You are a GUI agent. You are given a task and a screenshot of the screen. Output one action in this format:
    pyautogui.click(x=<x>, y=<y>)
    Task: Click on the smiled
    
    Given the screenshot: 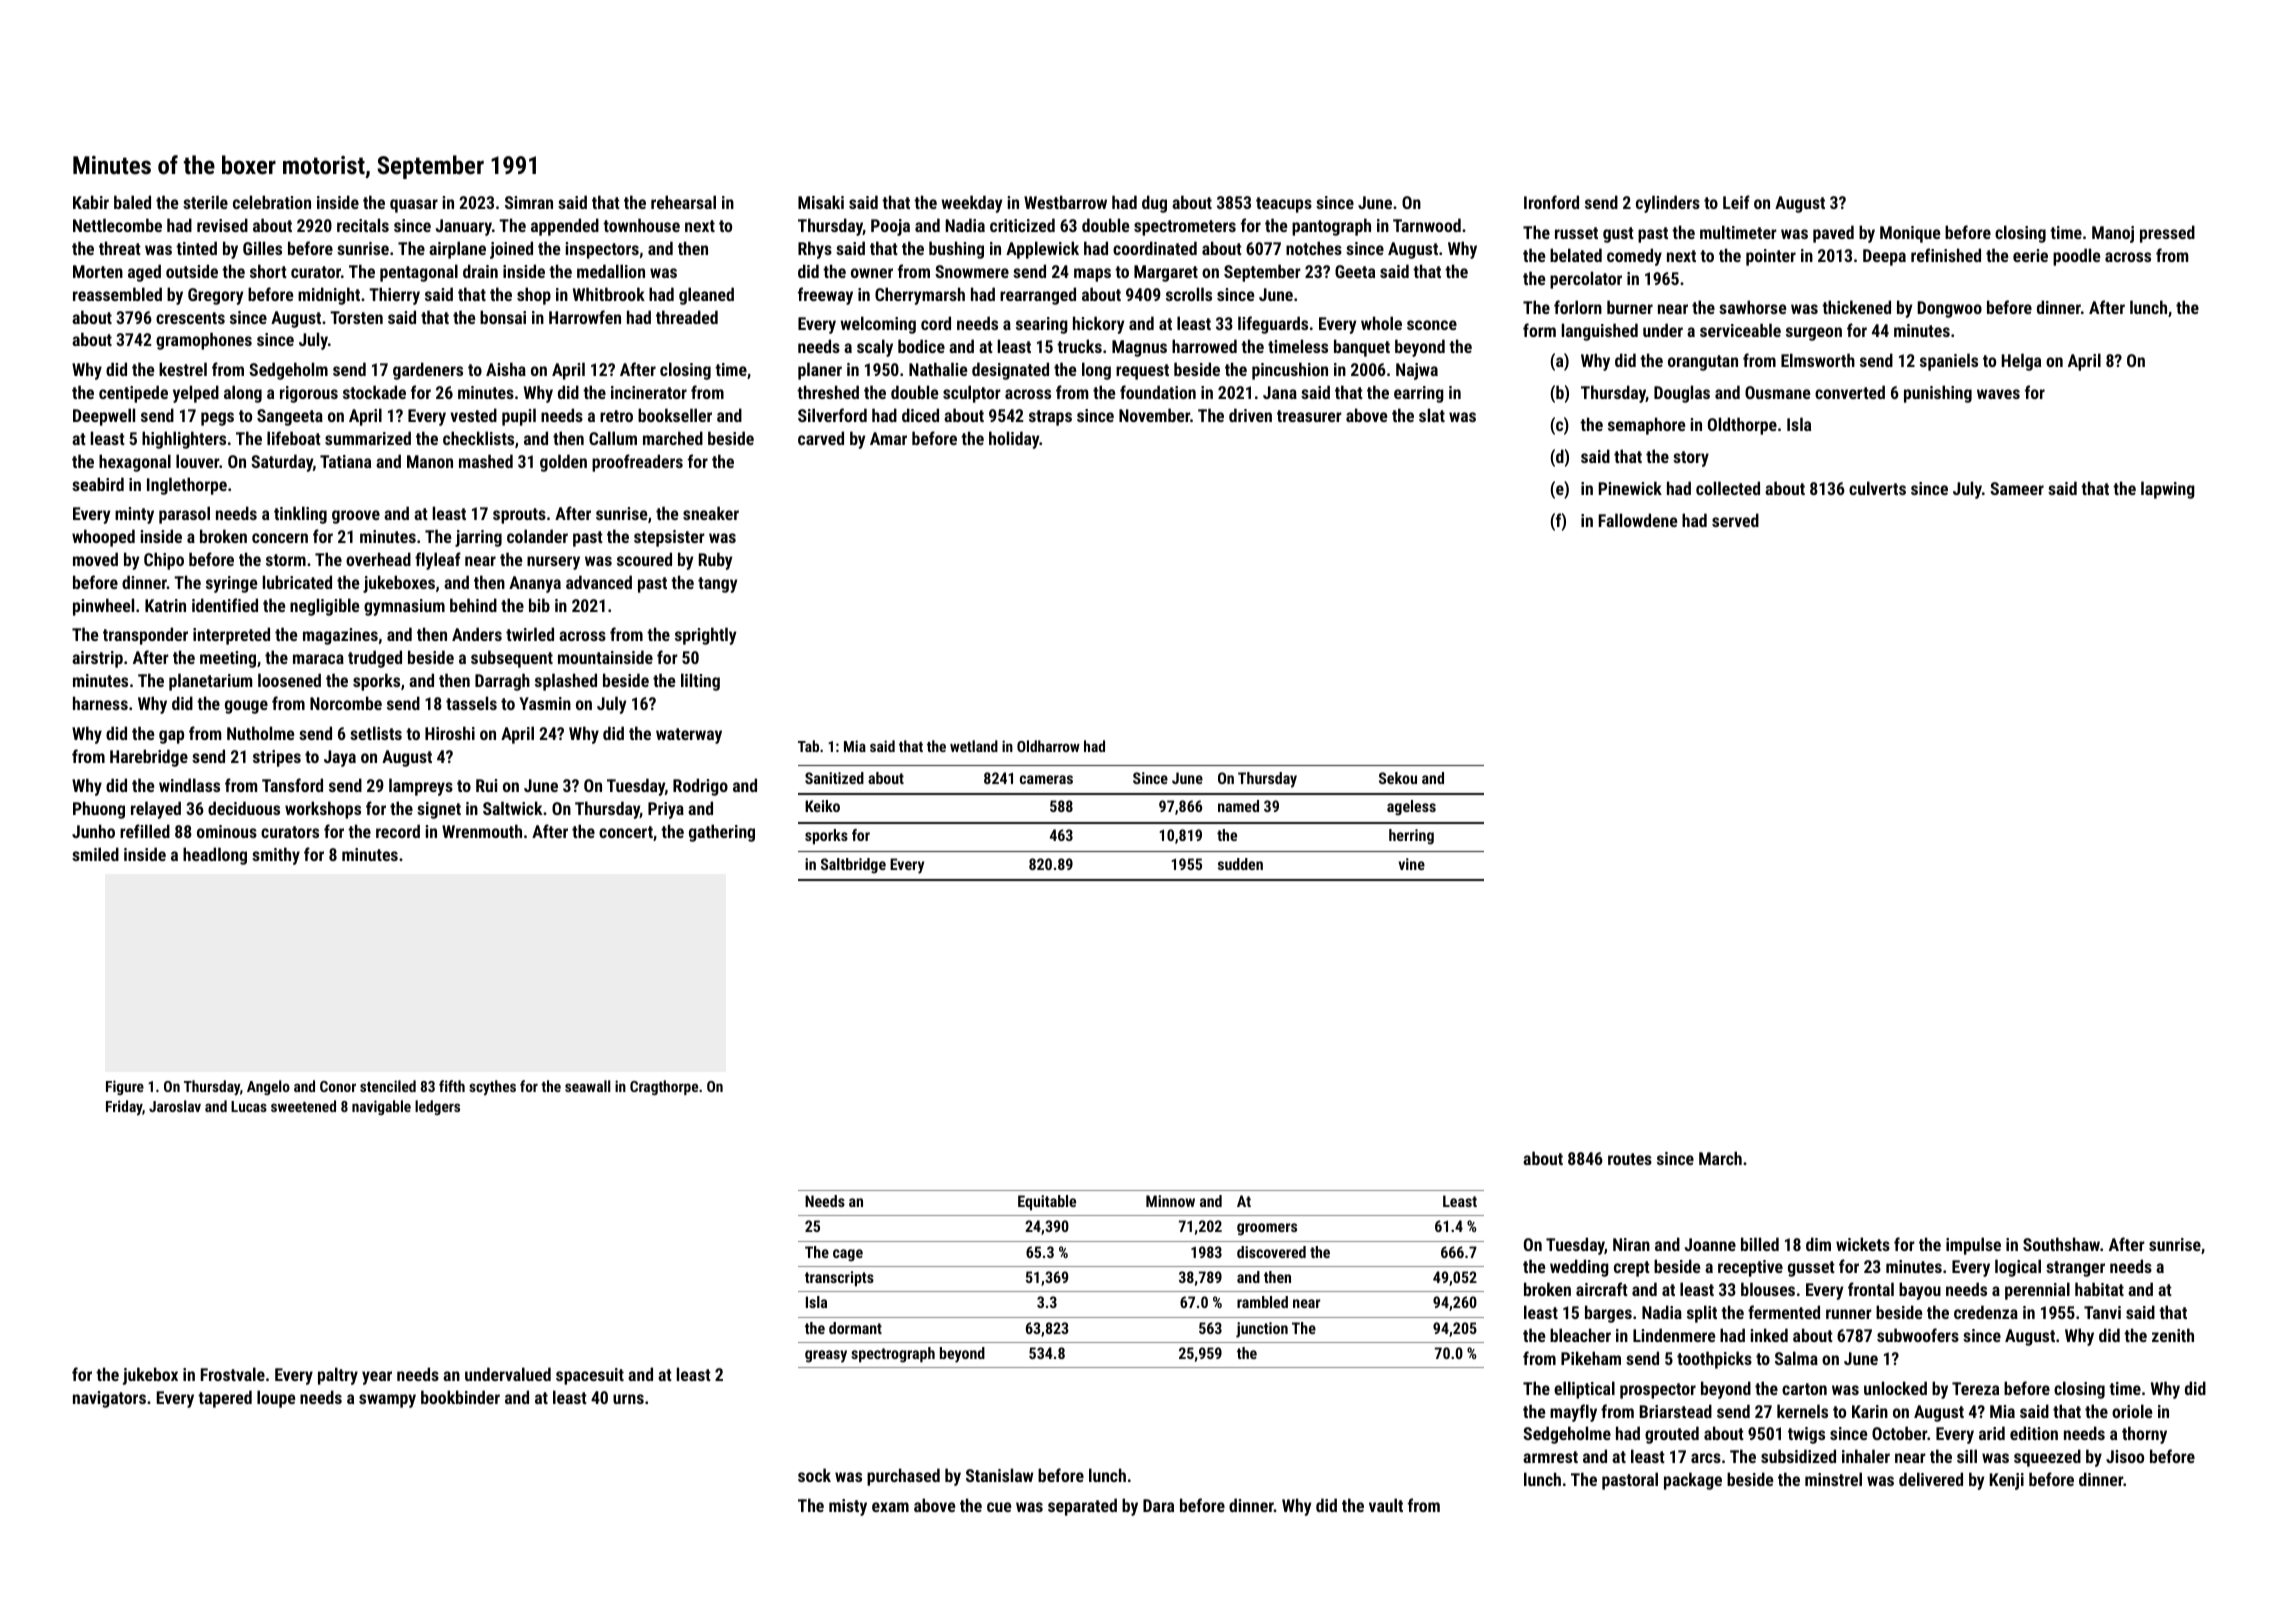 What is the action you would take?
    pyautogui.click(x=95, y=854)
